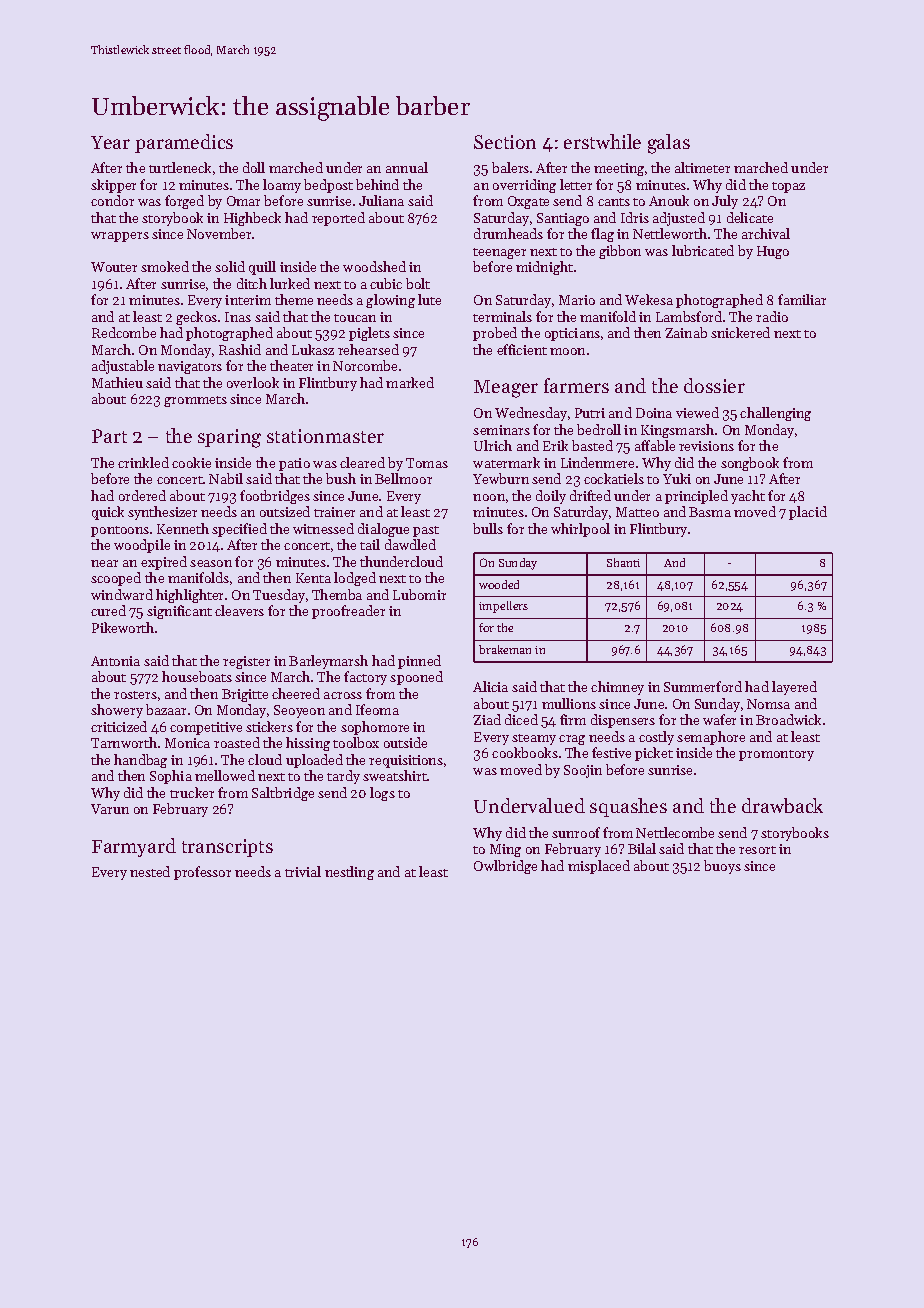  What do you see at coordinates (710, 512) in the screenshot?
I see `Basma` at bounding box center [710, 512].
